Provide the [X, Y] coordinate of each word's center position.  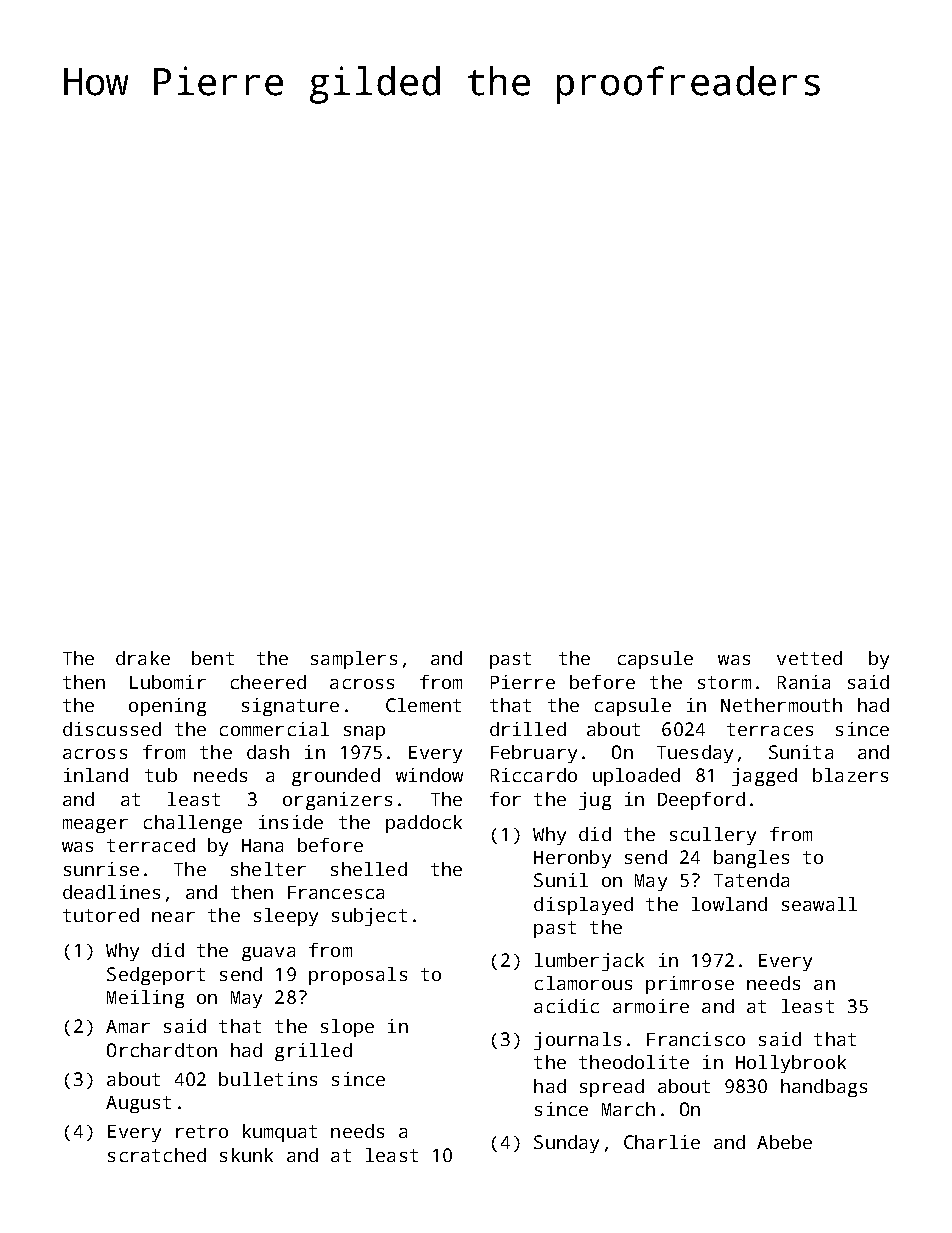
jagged [764, 777]
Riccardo [534, 775]
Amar [128, 1026]
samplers [354, 660]
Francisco [696, 1039]
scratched [157, 1155]
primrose [690, 985]
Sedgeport [156, 976]
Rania [804, 682]
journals [577, 1041]
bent [213, 658]
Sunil [561, 880]
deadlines [111, 892]
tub [161, 775]
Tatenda [751, 880]
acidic [566, 1006]
